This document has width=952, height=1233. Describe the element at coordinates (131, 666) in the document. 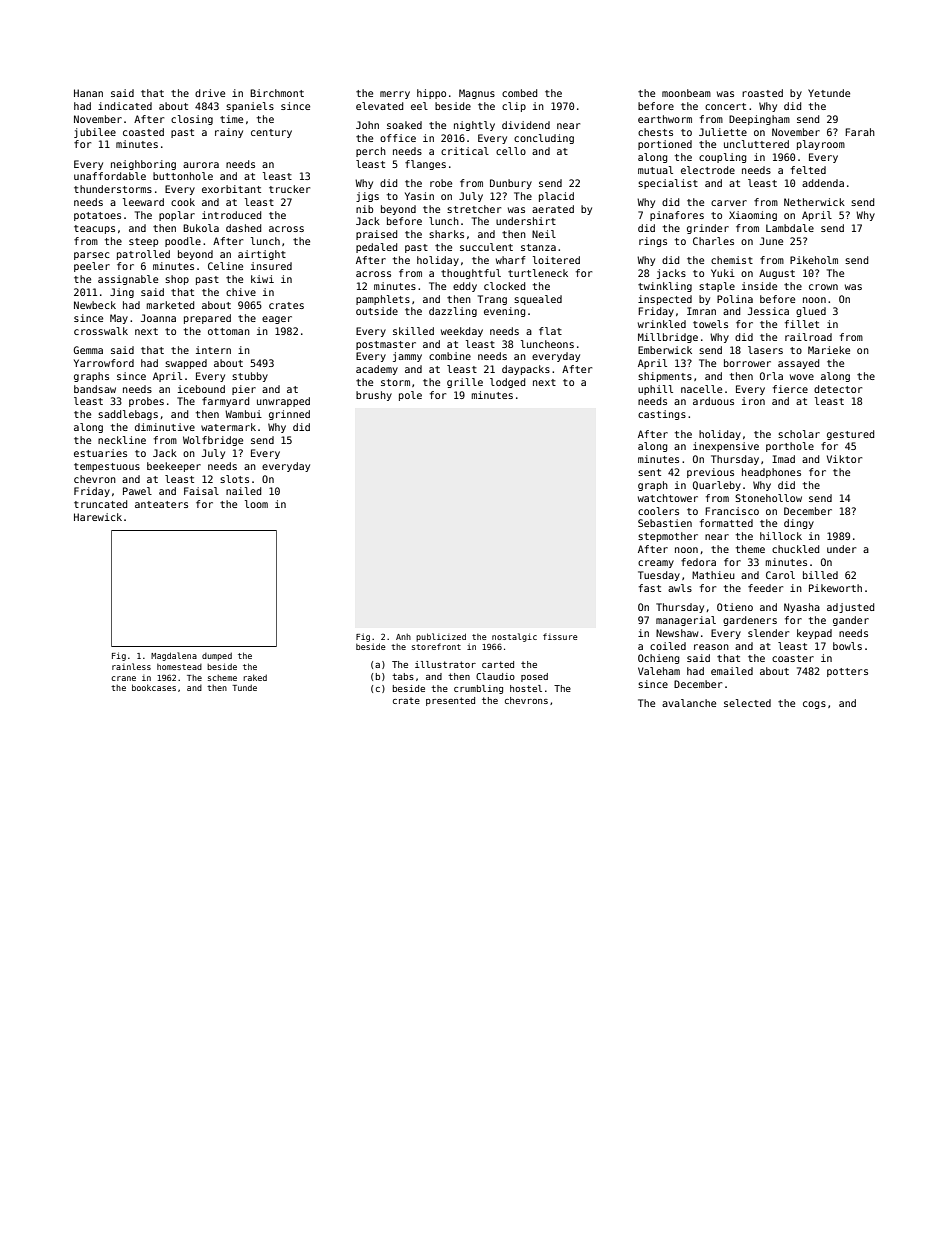

I see `rainless` at that location.
